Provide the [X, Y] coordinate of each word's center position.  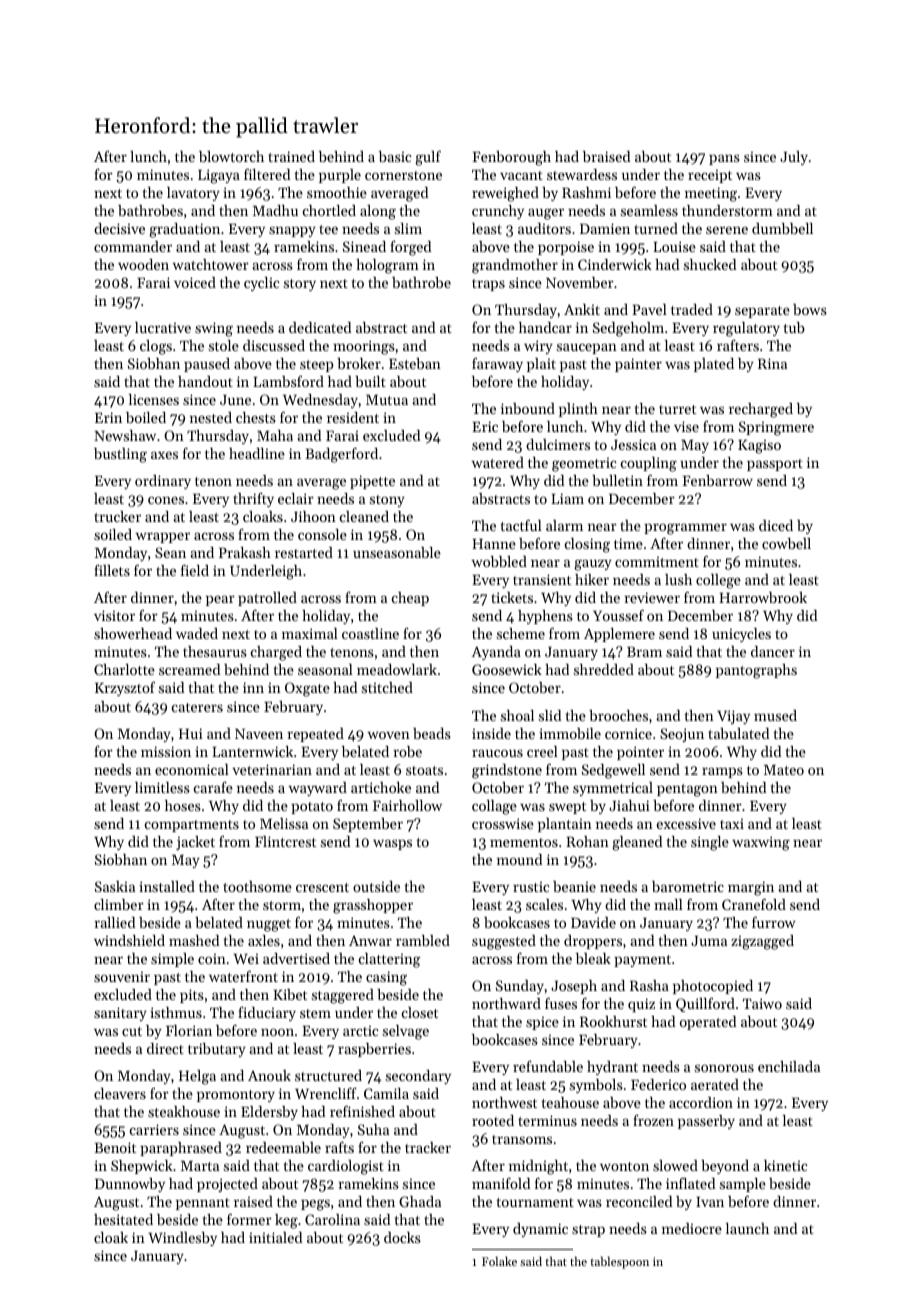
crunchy [498, 212]
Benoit [115, 1147]
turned [656, 228]
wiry [538, 347]
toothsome [257, 886]
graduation [184, 230]
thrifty [253, 500]
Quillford [705, 1004]
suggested [504, 942]
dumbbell [782, 228]
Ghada [420, 1201]
